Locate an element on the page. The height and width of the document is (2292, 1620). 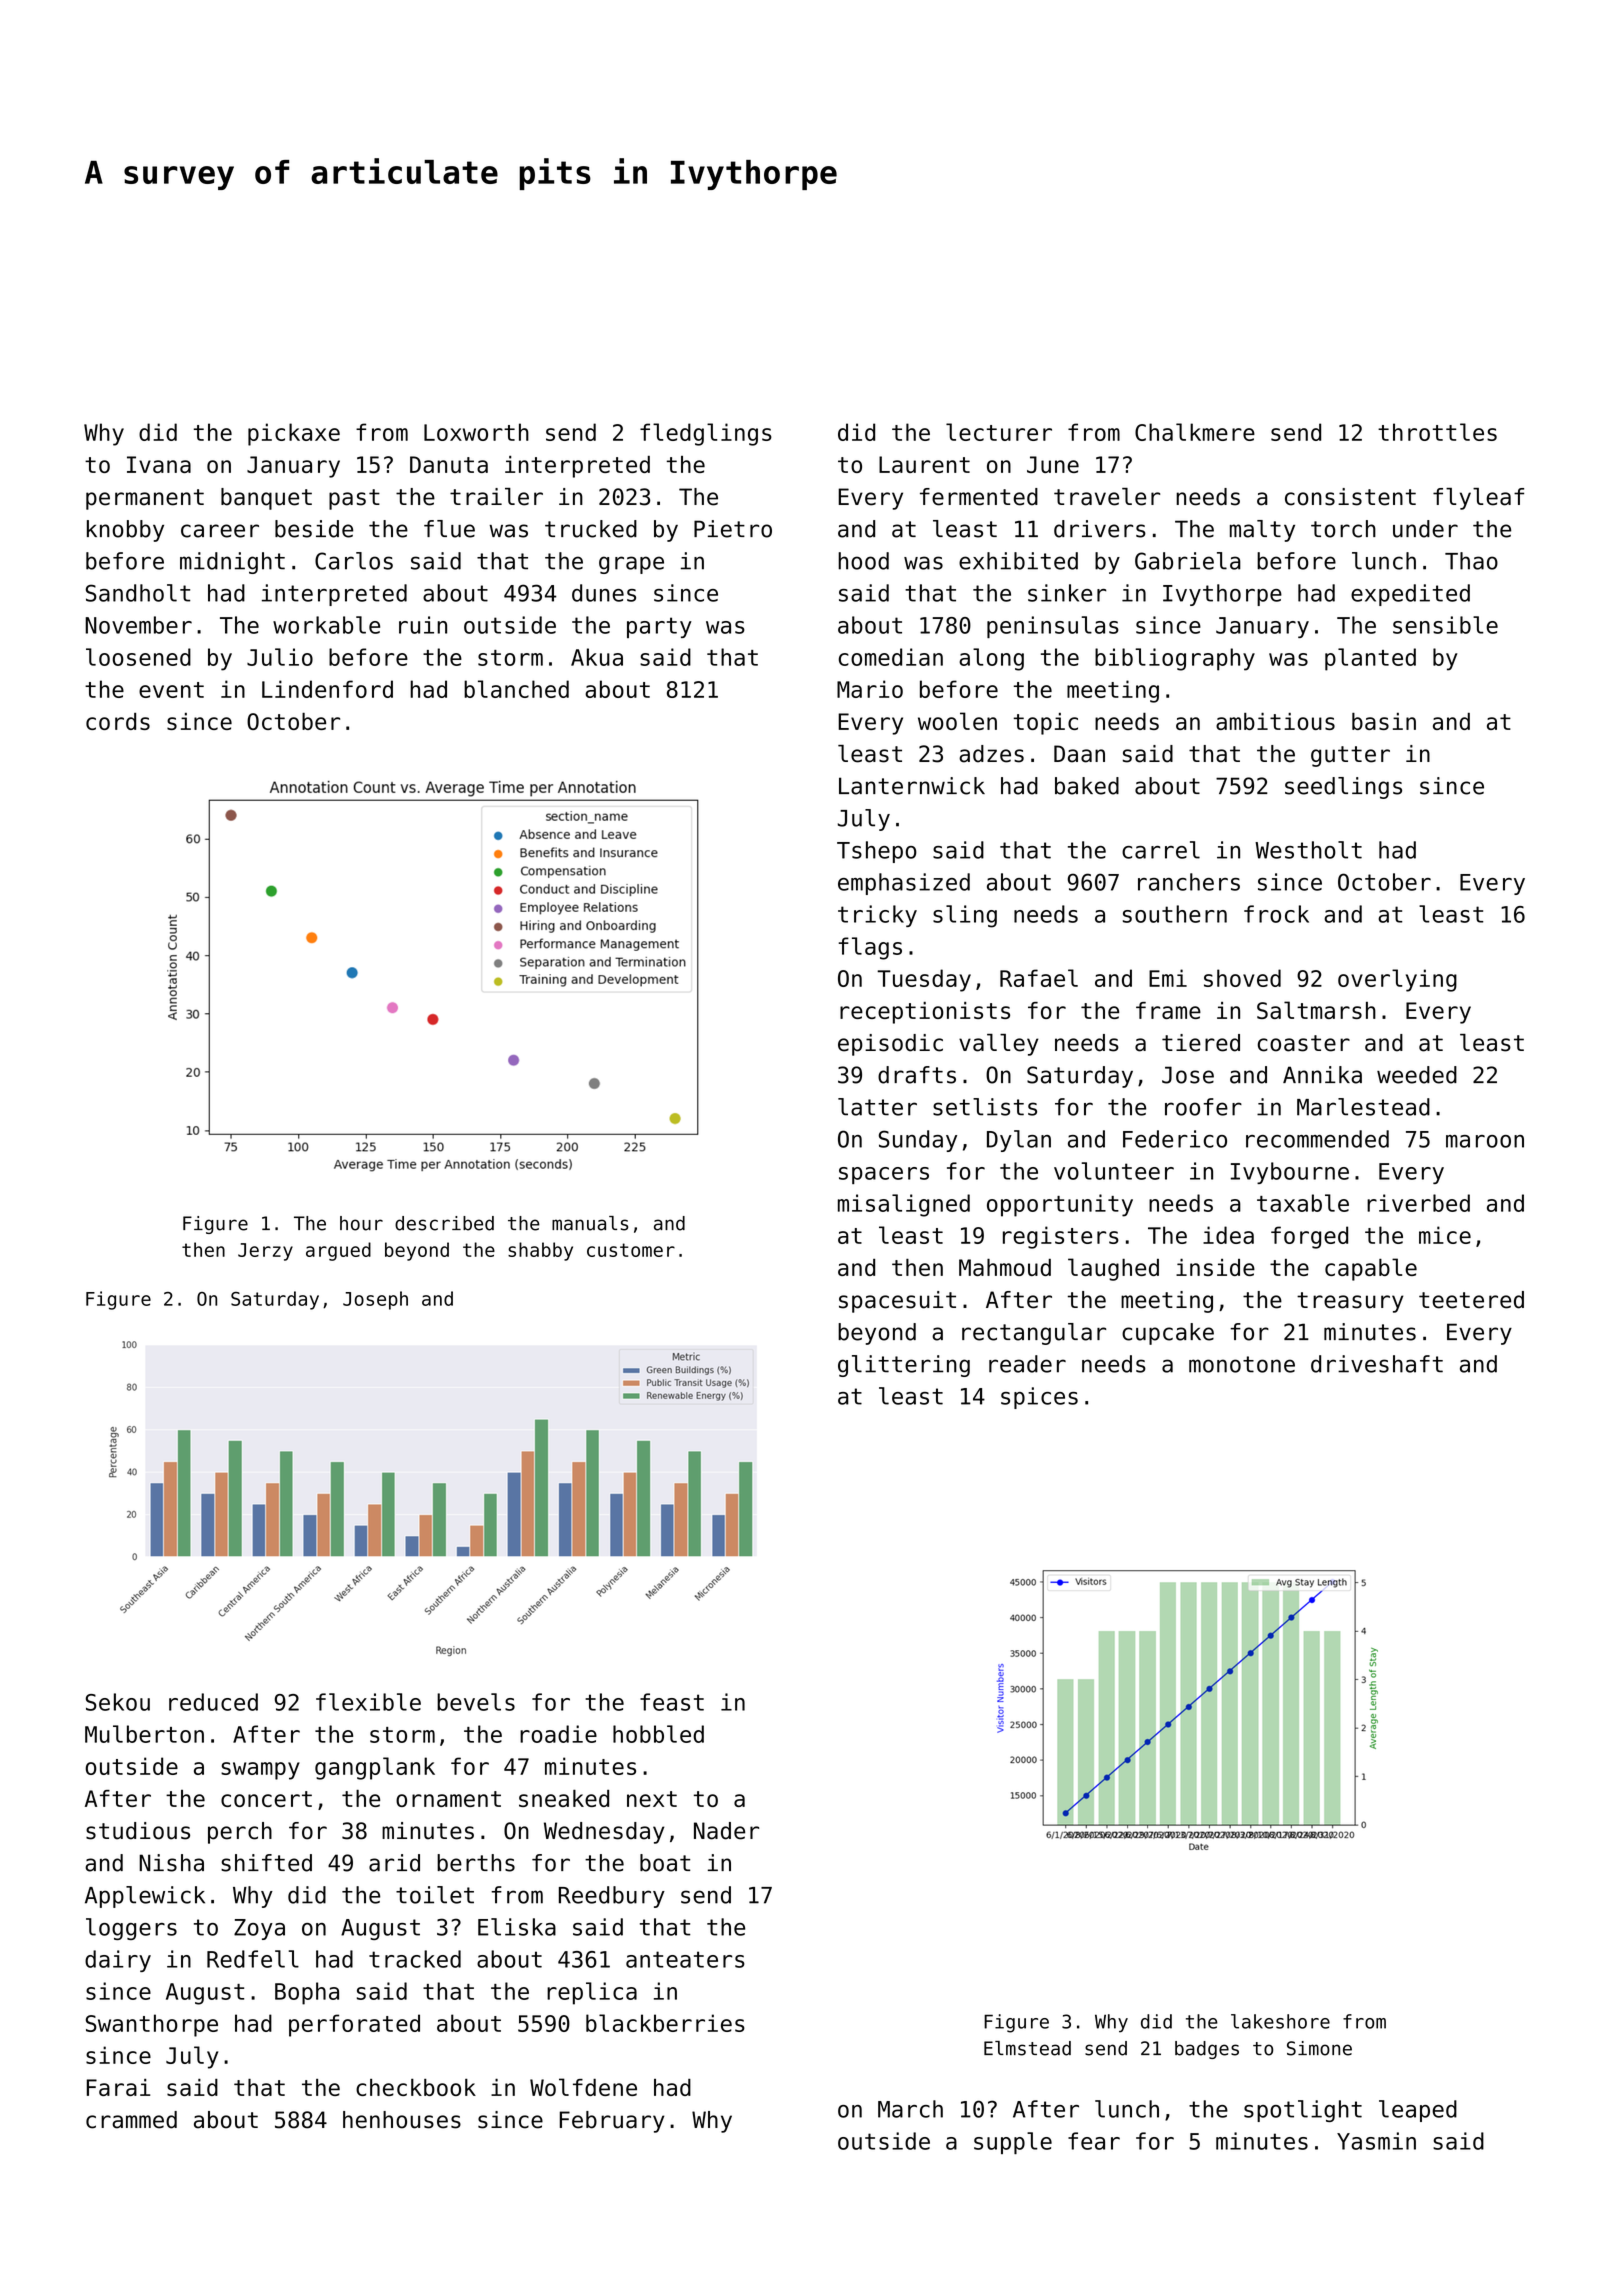
fledglings is located at coordinates (706, 434).
